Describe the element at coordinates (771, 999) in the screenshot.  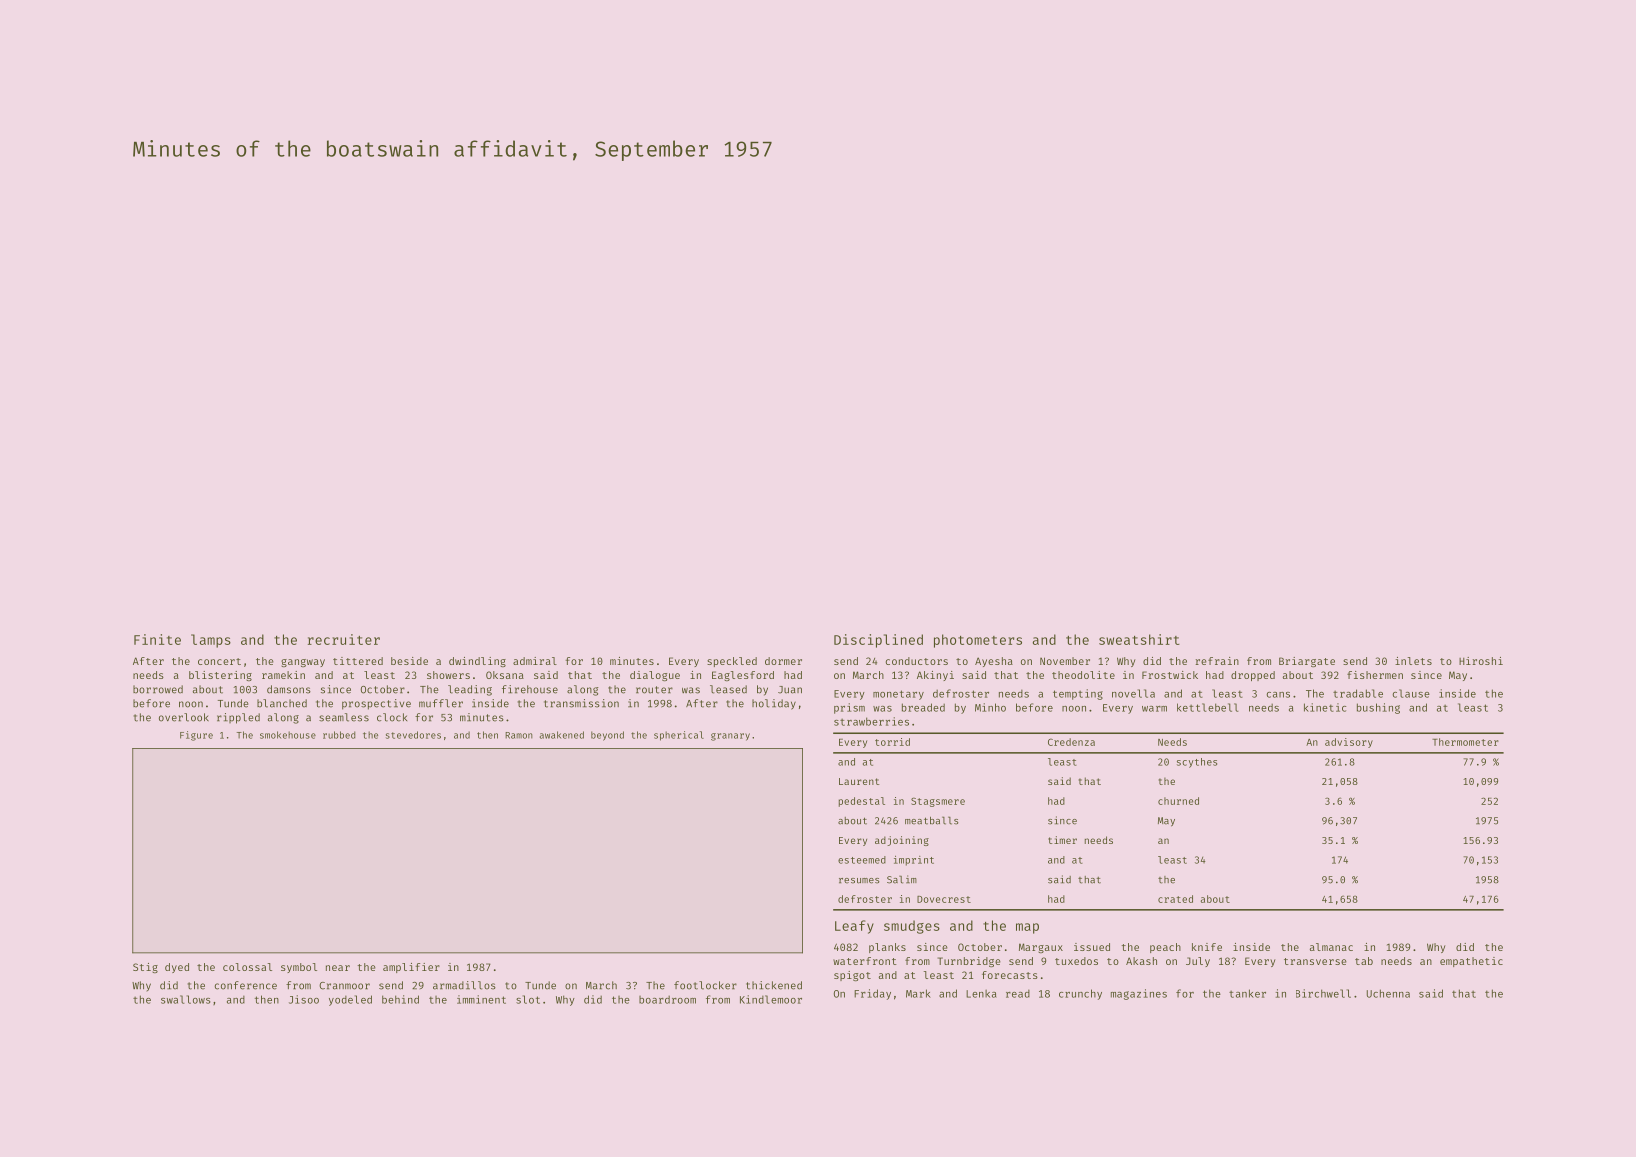
I see `Kindlemoor` at that location.
